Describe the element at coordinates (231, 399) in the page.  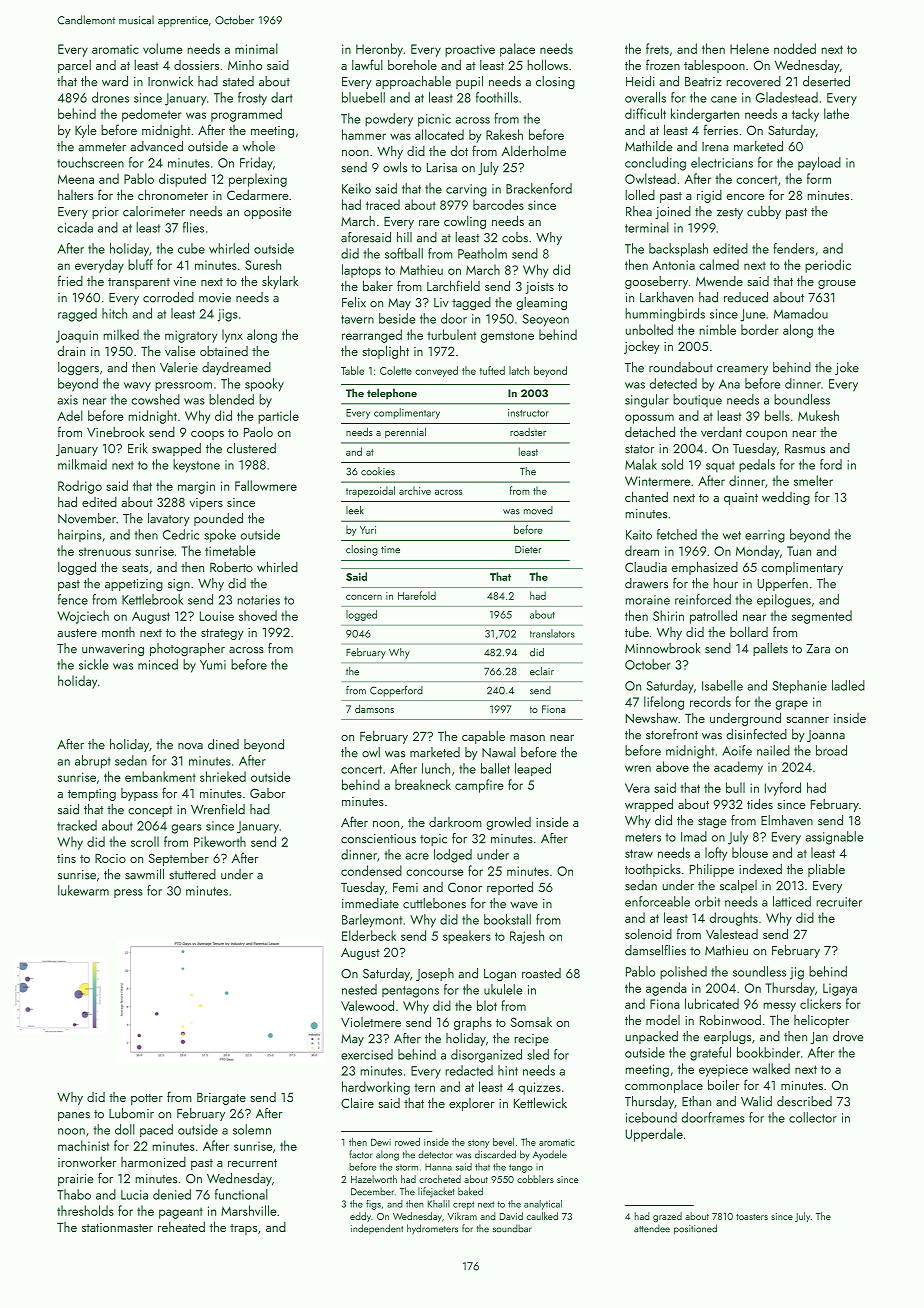
I see `blended` at that location.
